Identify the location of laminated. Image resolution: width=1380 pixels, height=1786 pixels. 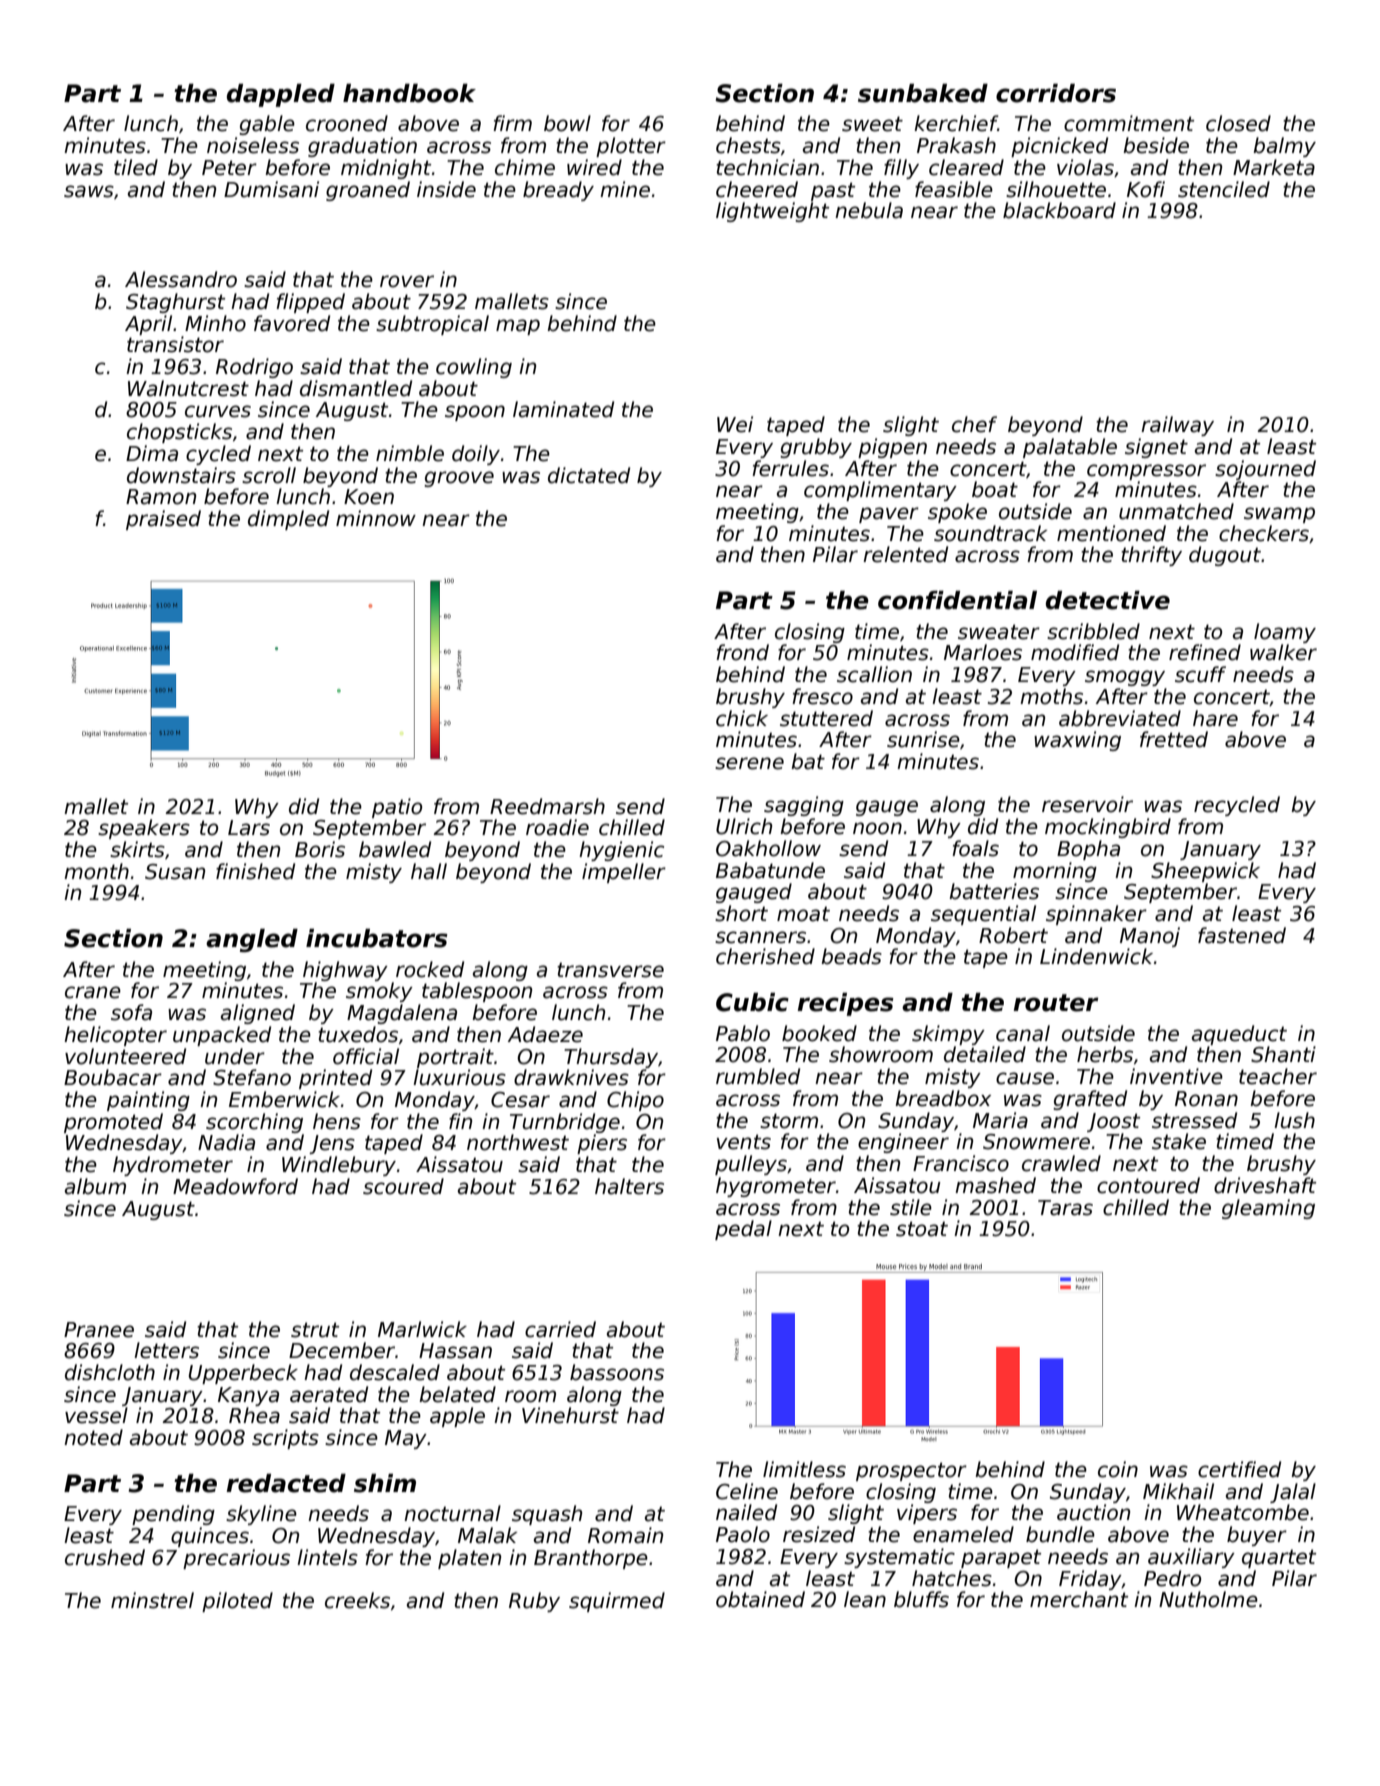
(563, 409).
